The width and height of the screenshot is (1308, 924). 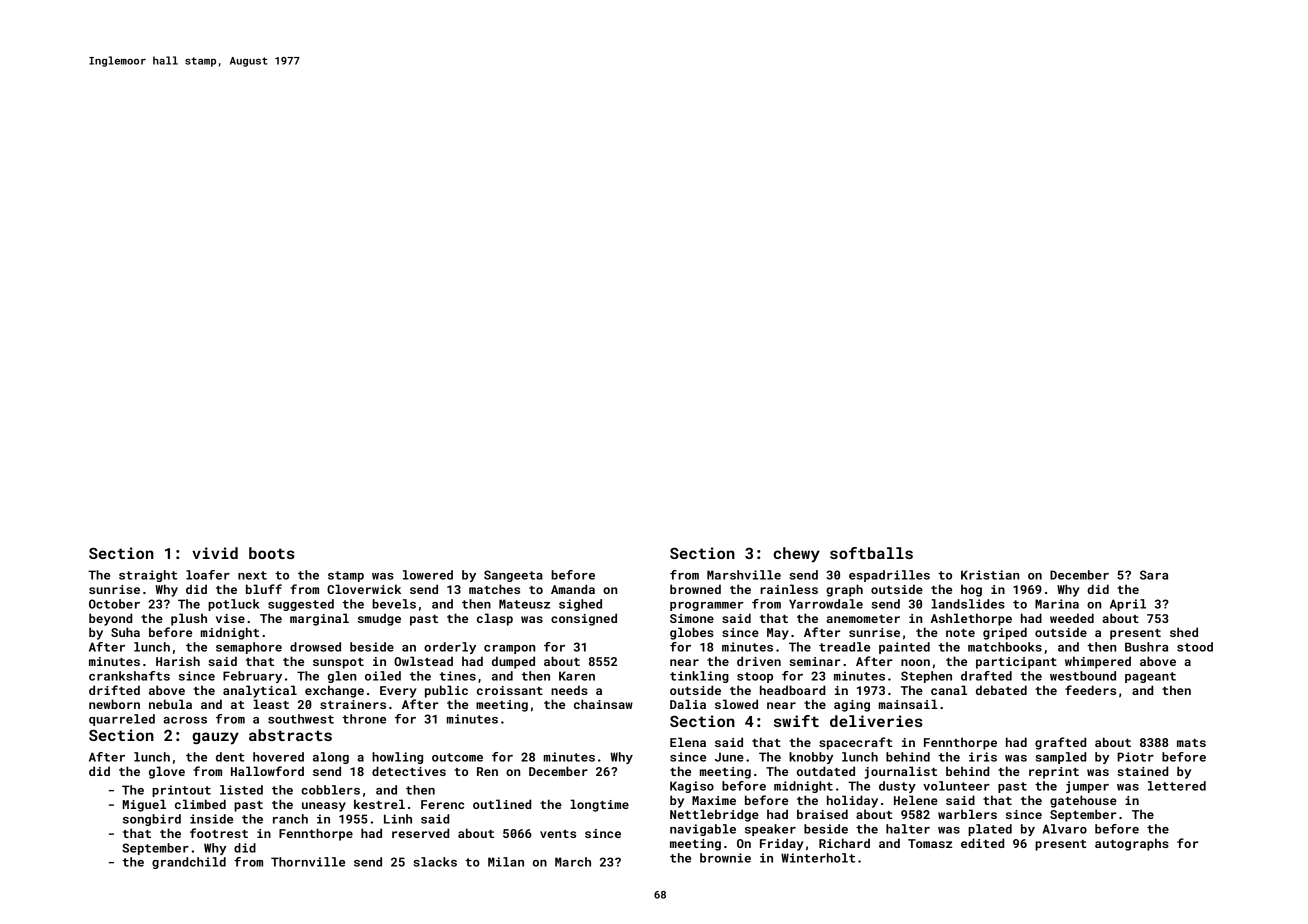 What do you see at coordinates (234, 605) in the screenshot?
I see `potluck` at bounding box center [234, 605].
